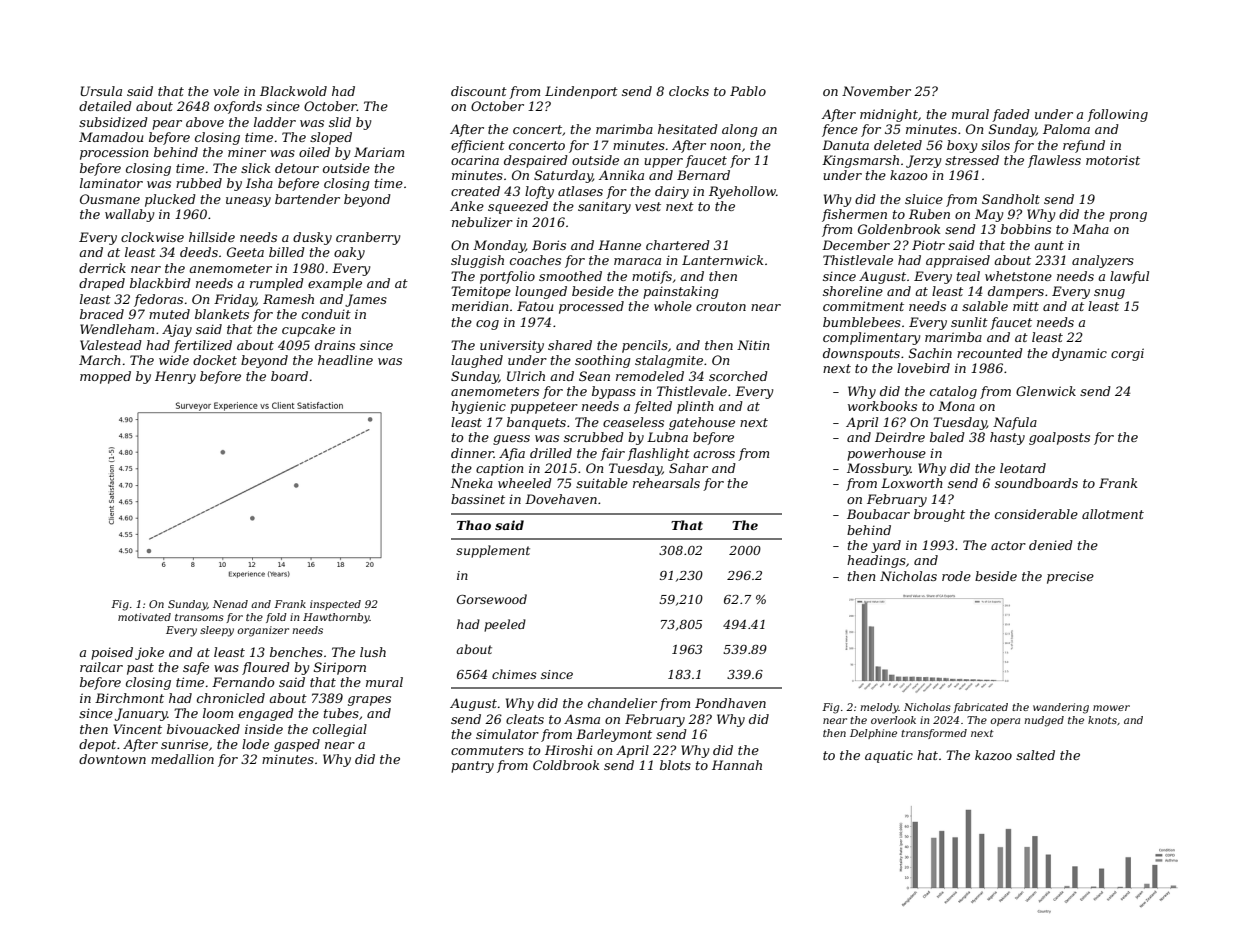 This image has width=1233, height=952. Describe the element at coordinates (886, 454) in the image. I see `powerhouse` at that location.
